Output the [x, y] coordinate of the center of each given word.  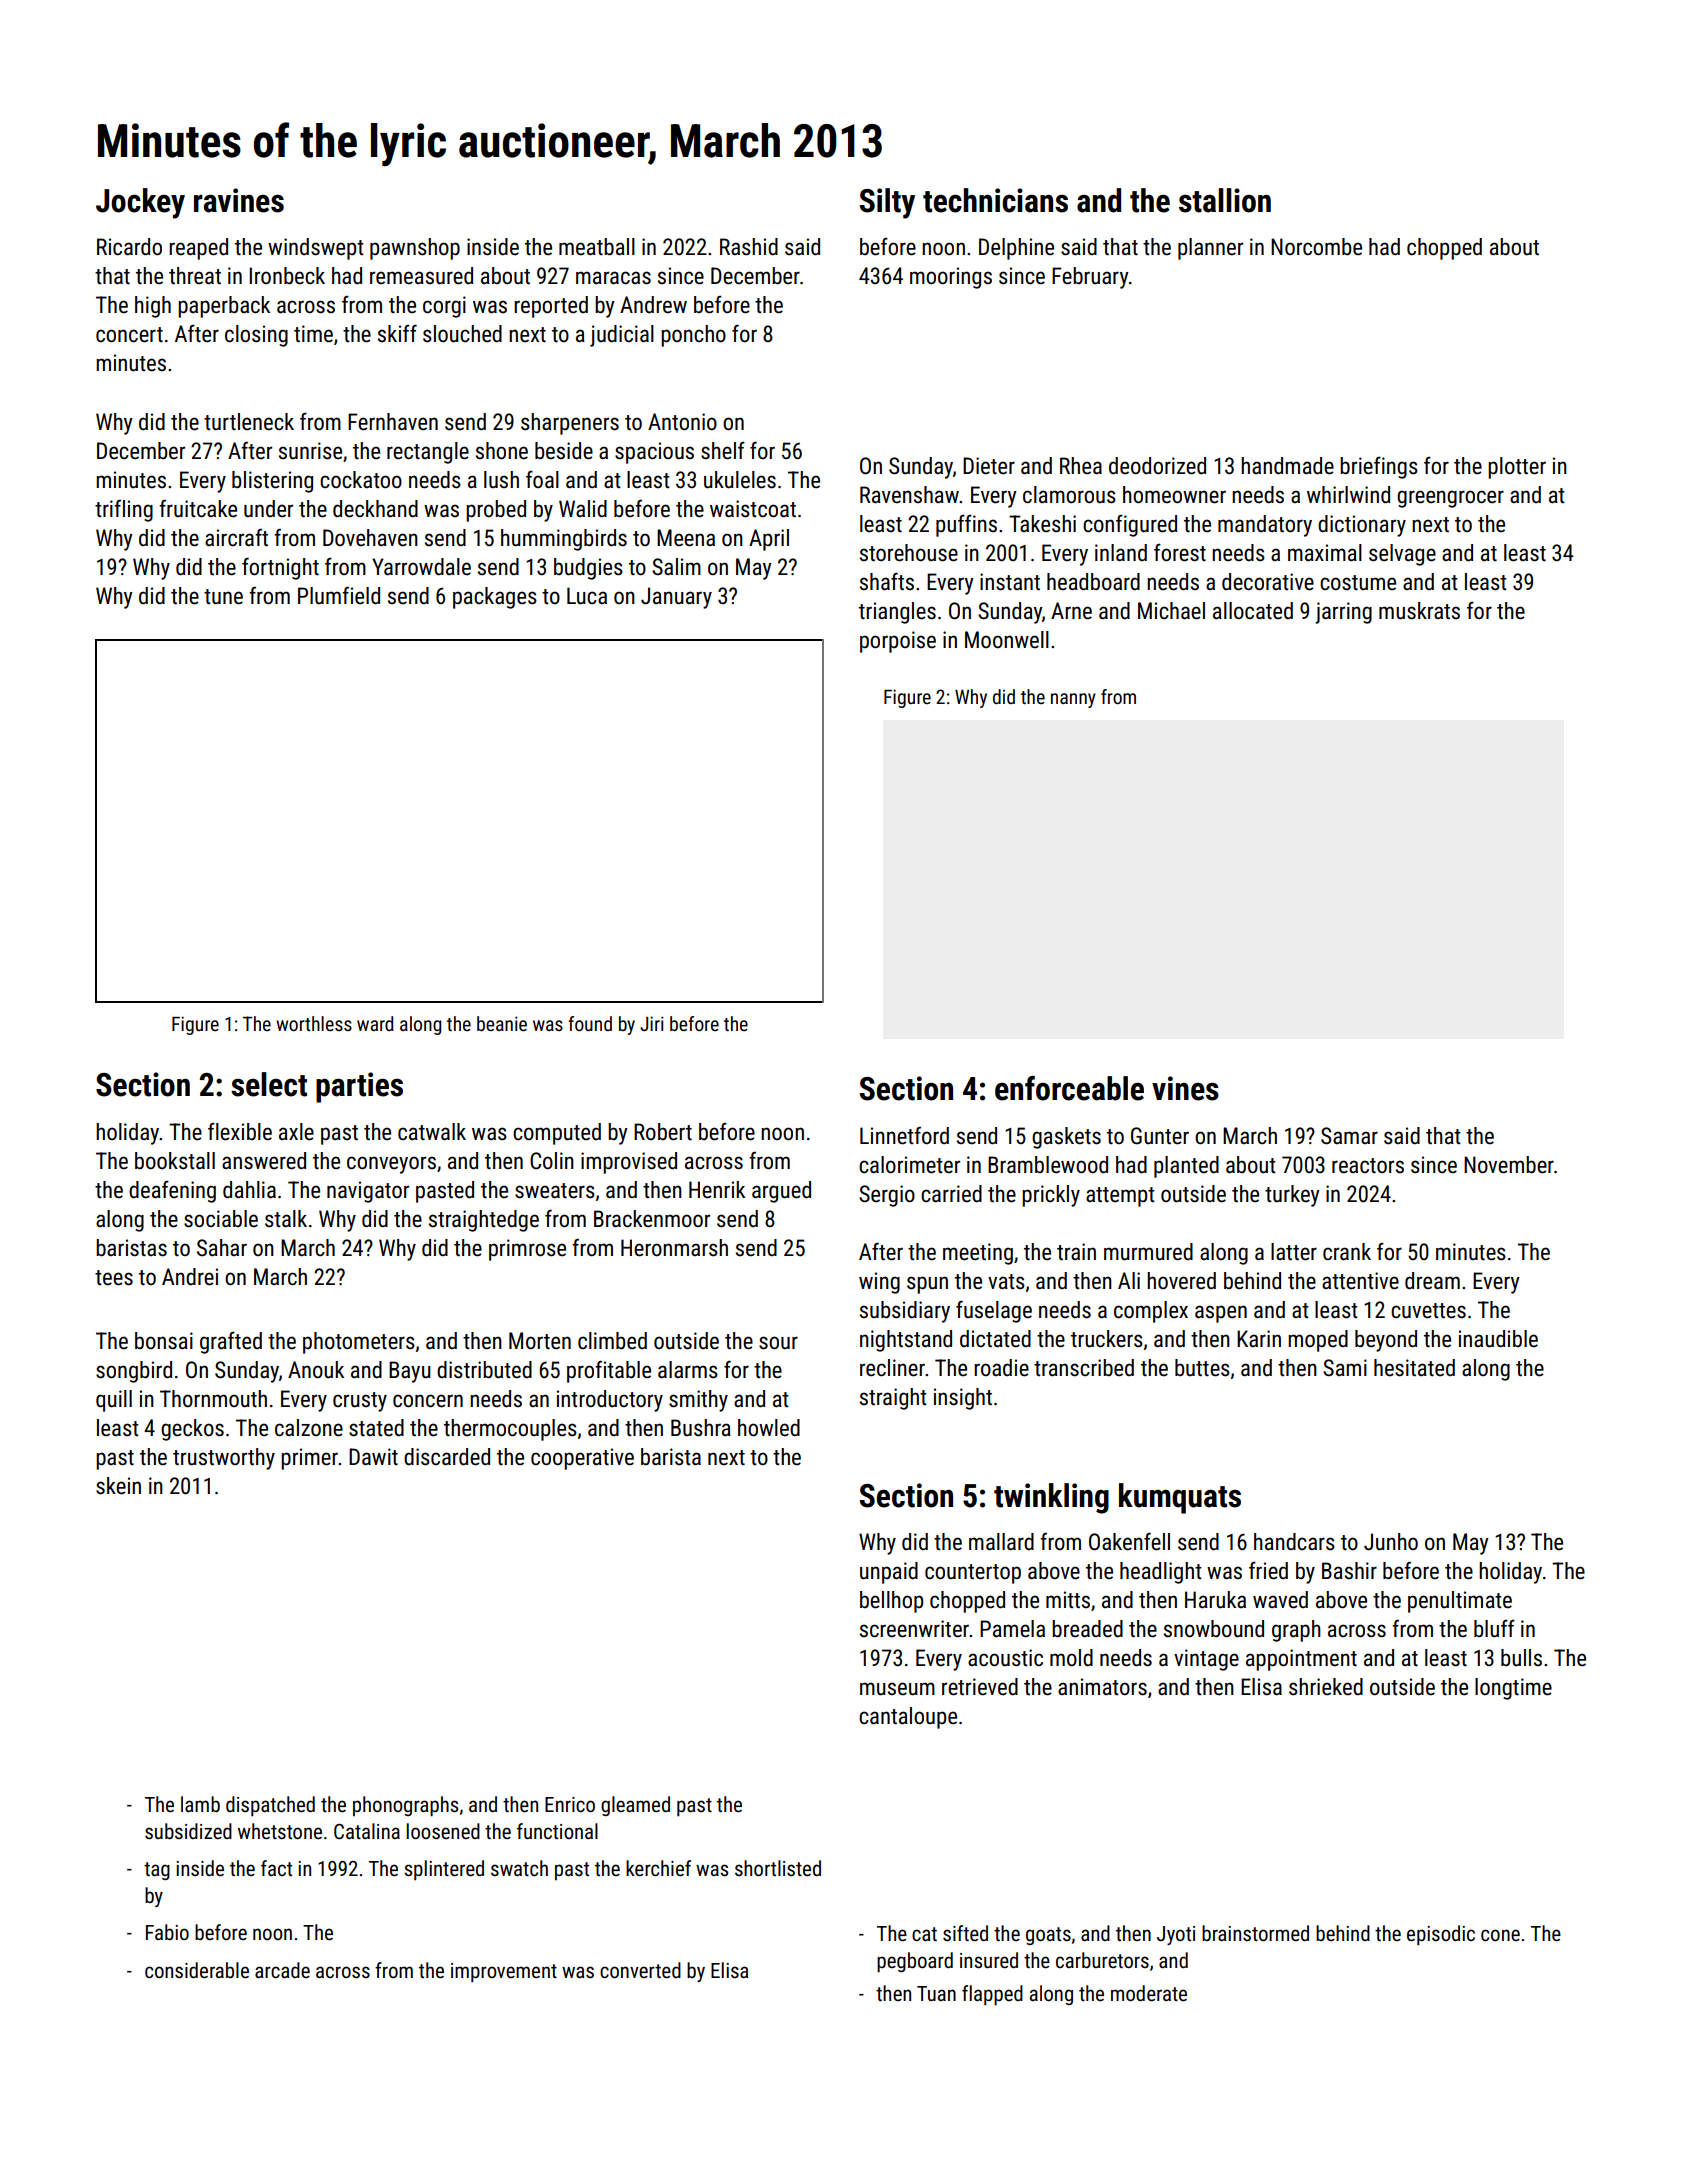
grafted [231, 1342]
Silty [887, 203]
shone [502, 451]
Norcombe [1316, 247]
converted [640, 1970]
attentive [1360, 1281]
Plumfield [339, 595]
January [676, 598]
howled [769, 1428]
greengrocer [1450, 499]
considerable [197, 1970]
